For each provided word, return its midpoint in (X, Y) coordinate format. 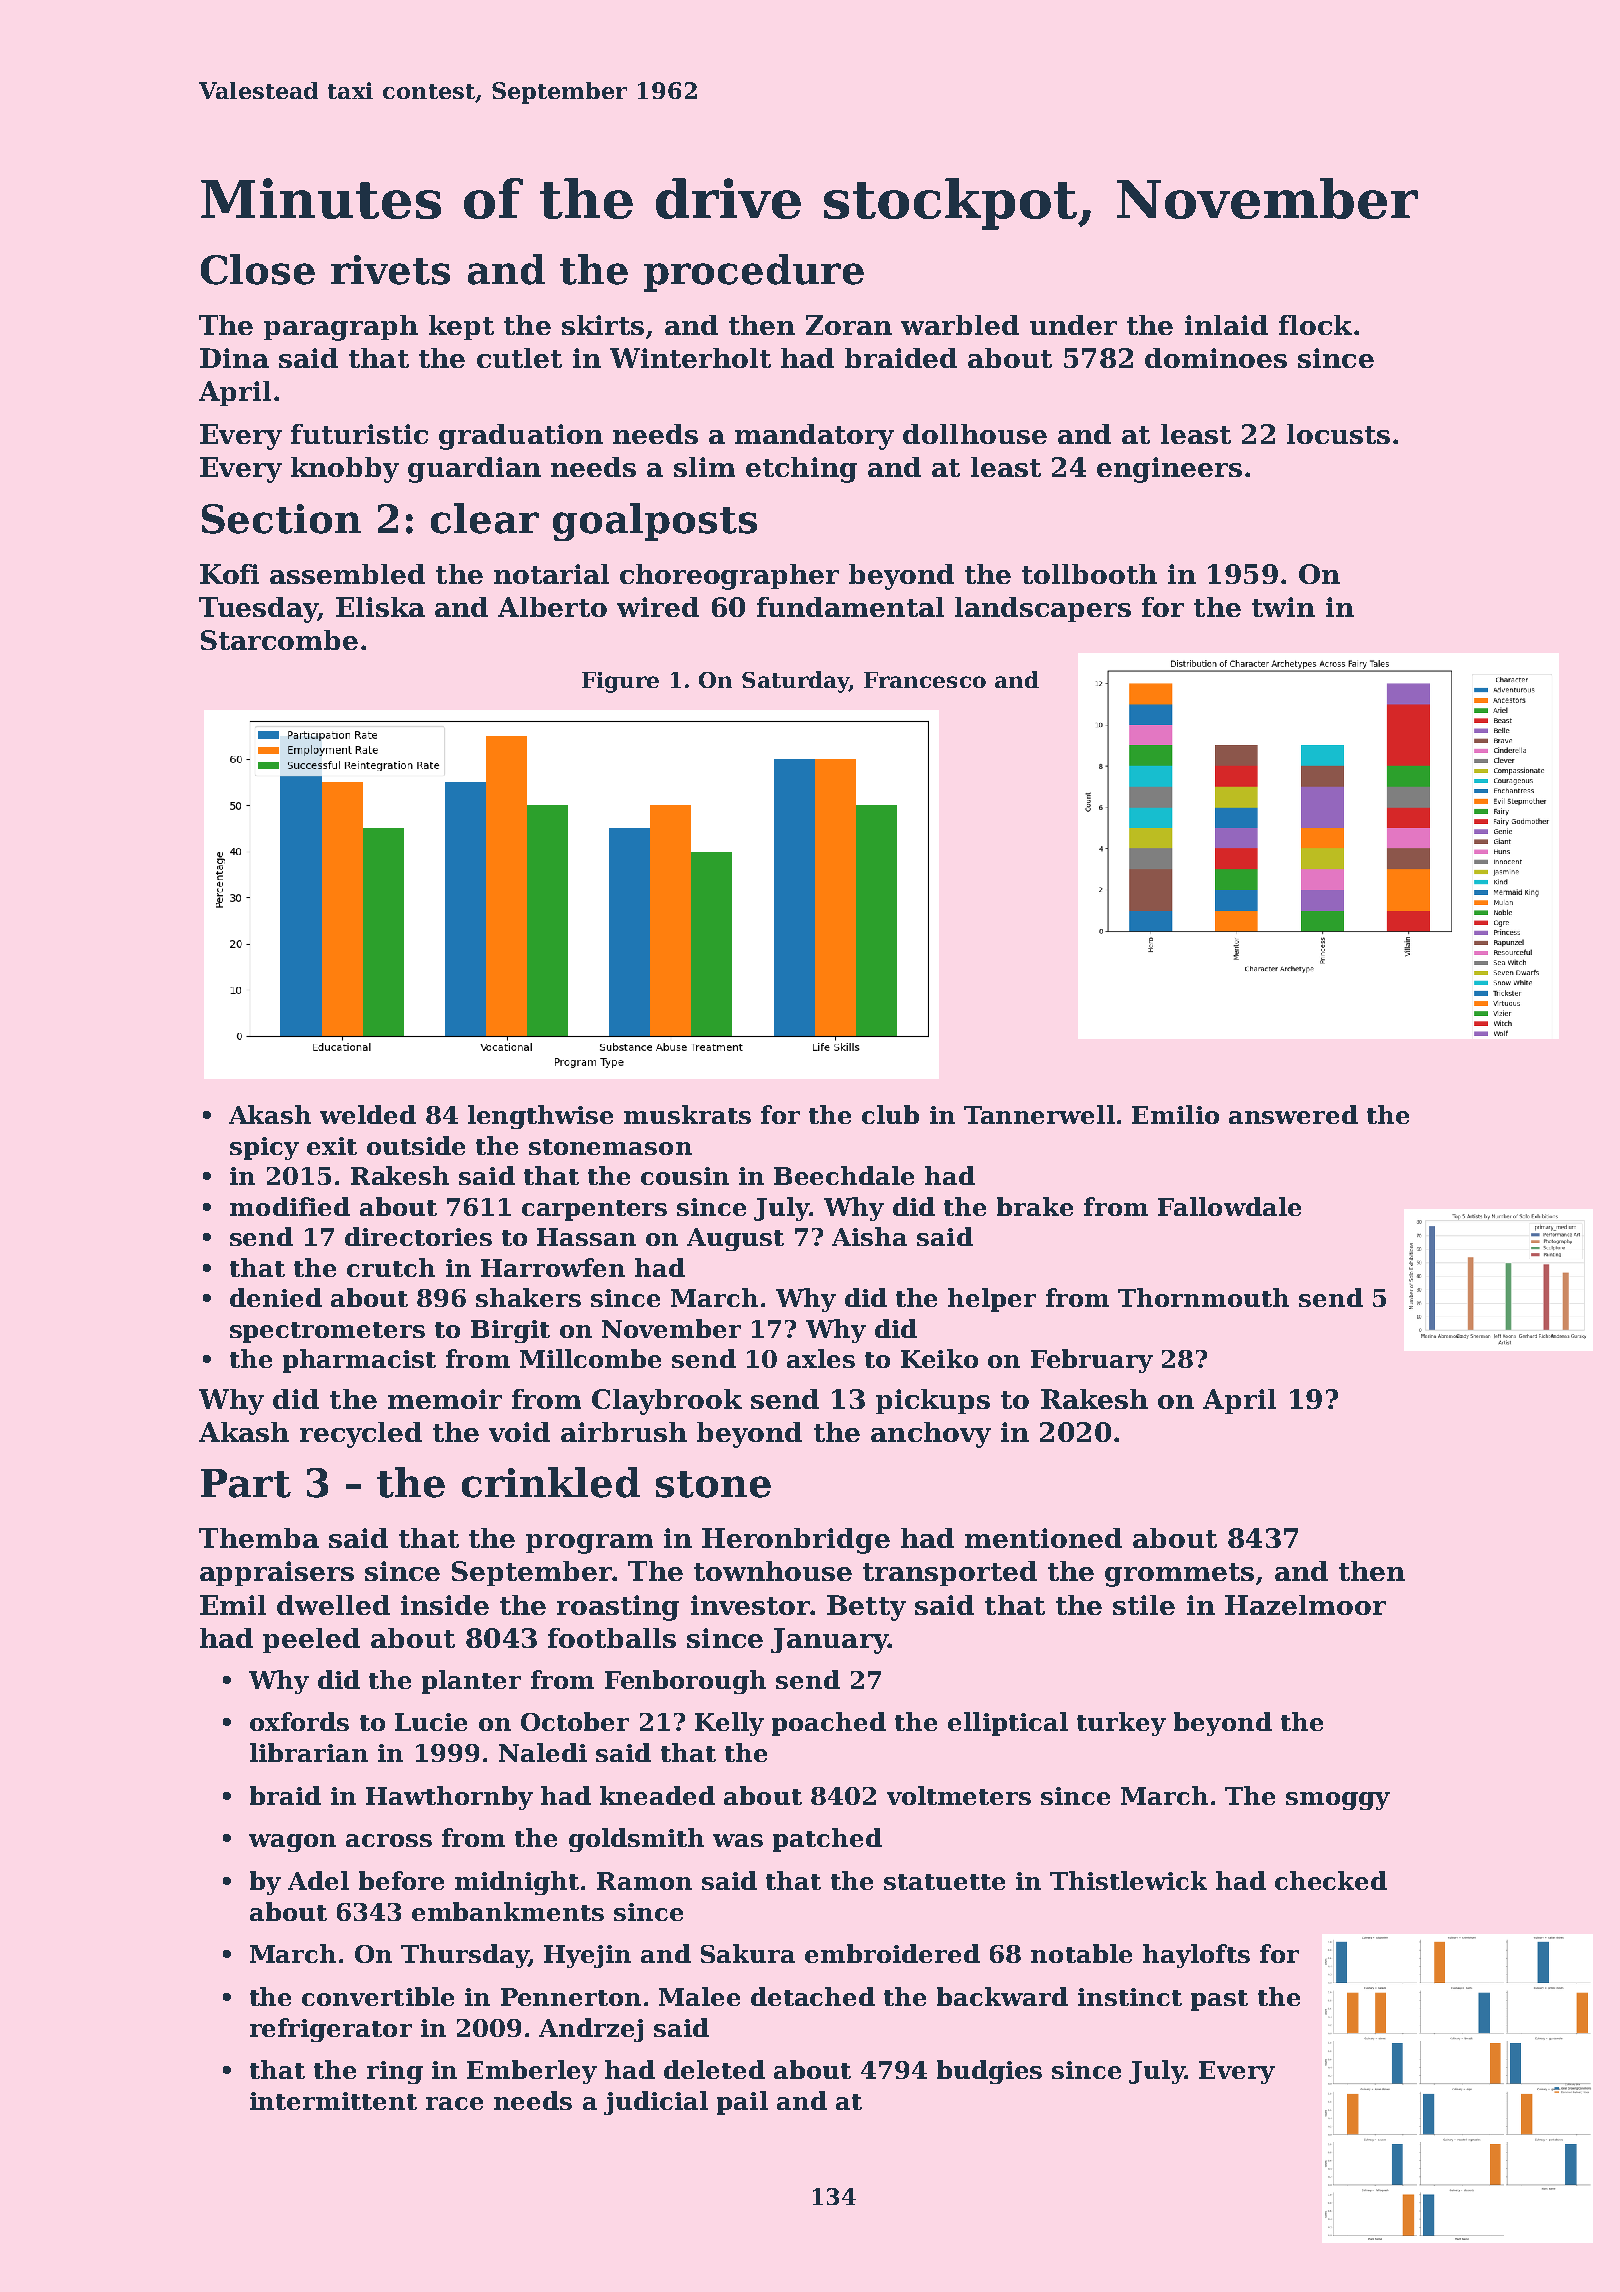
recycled (361, 1435)
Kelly (729, 1724)
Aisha (869, 1236)
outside (416, 1145)
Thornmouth (1203, 1297)
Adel (318, 1880)
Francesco (925, 680)
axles (821, 1358)
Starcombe (279, 640)
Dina (234, 358)
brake (1035, 1206)
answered (1293, 1114)
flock (1315, 325)
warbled (960, 325)
